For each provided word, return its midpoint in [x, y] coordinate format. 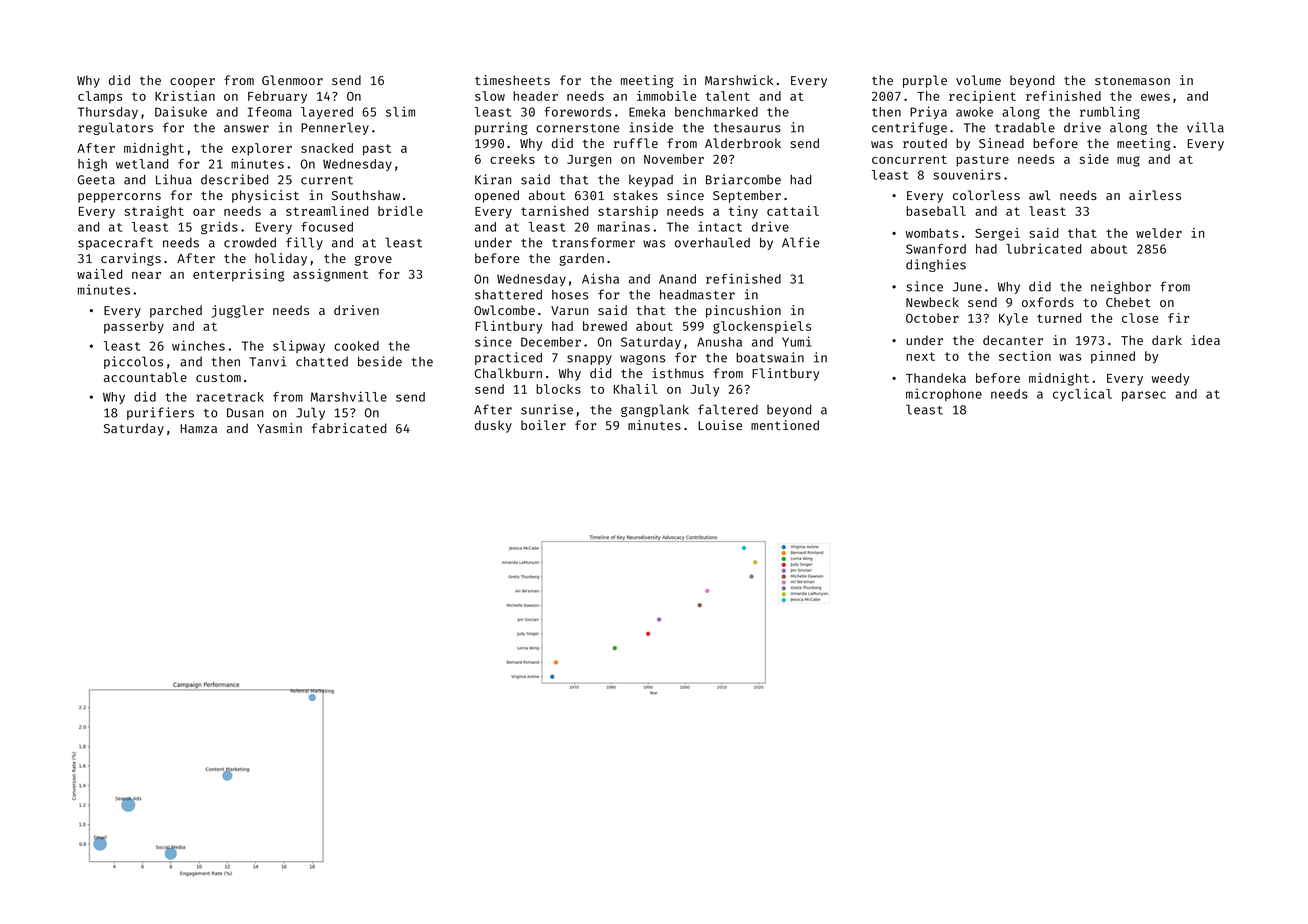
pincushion [743, 311]
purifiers [160, 413]
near [146, 275]
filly [304, 243]
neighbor [1121, 287]
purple [925, 81]
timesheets [512, 80]
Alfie [800, 242]
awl [1040, 195]
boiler [543, 425]
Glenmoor [292, 80]
